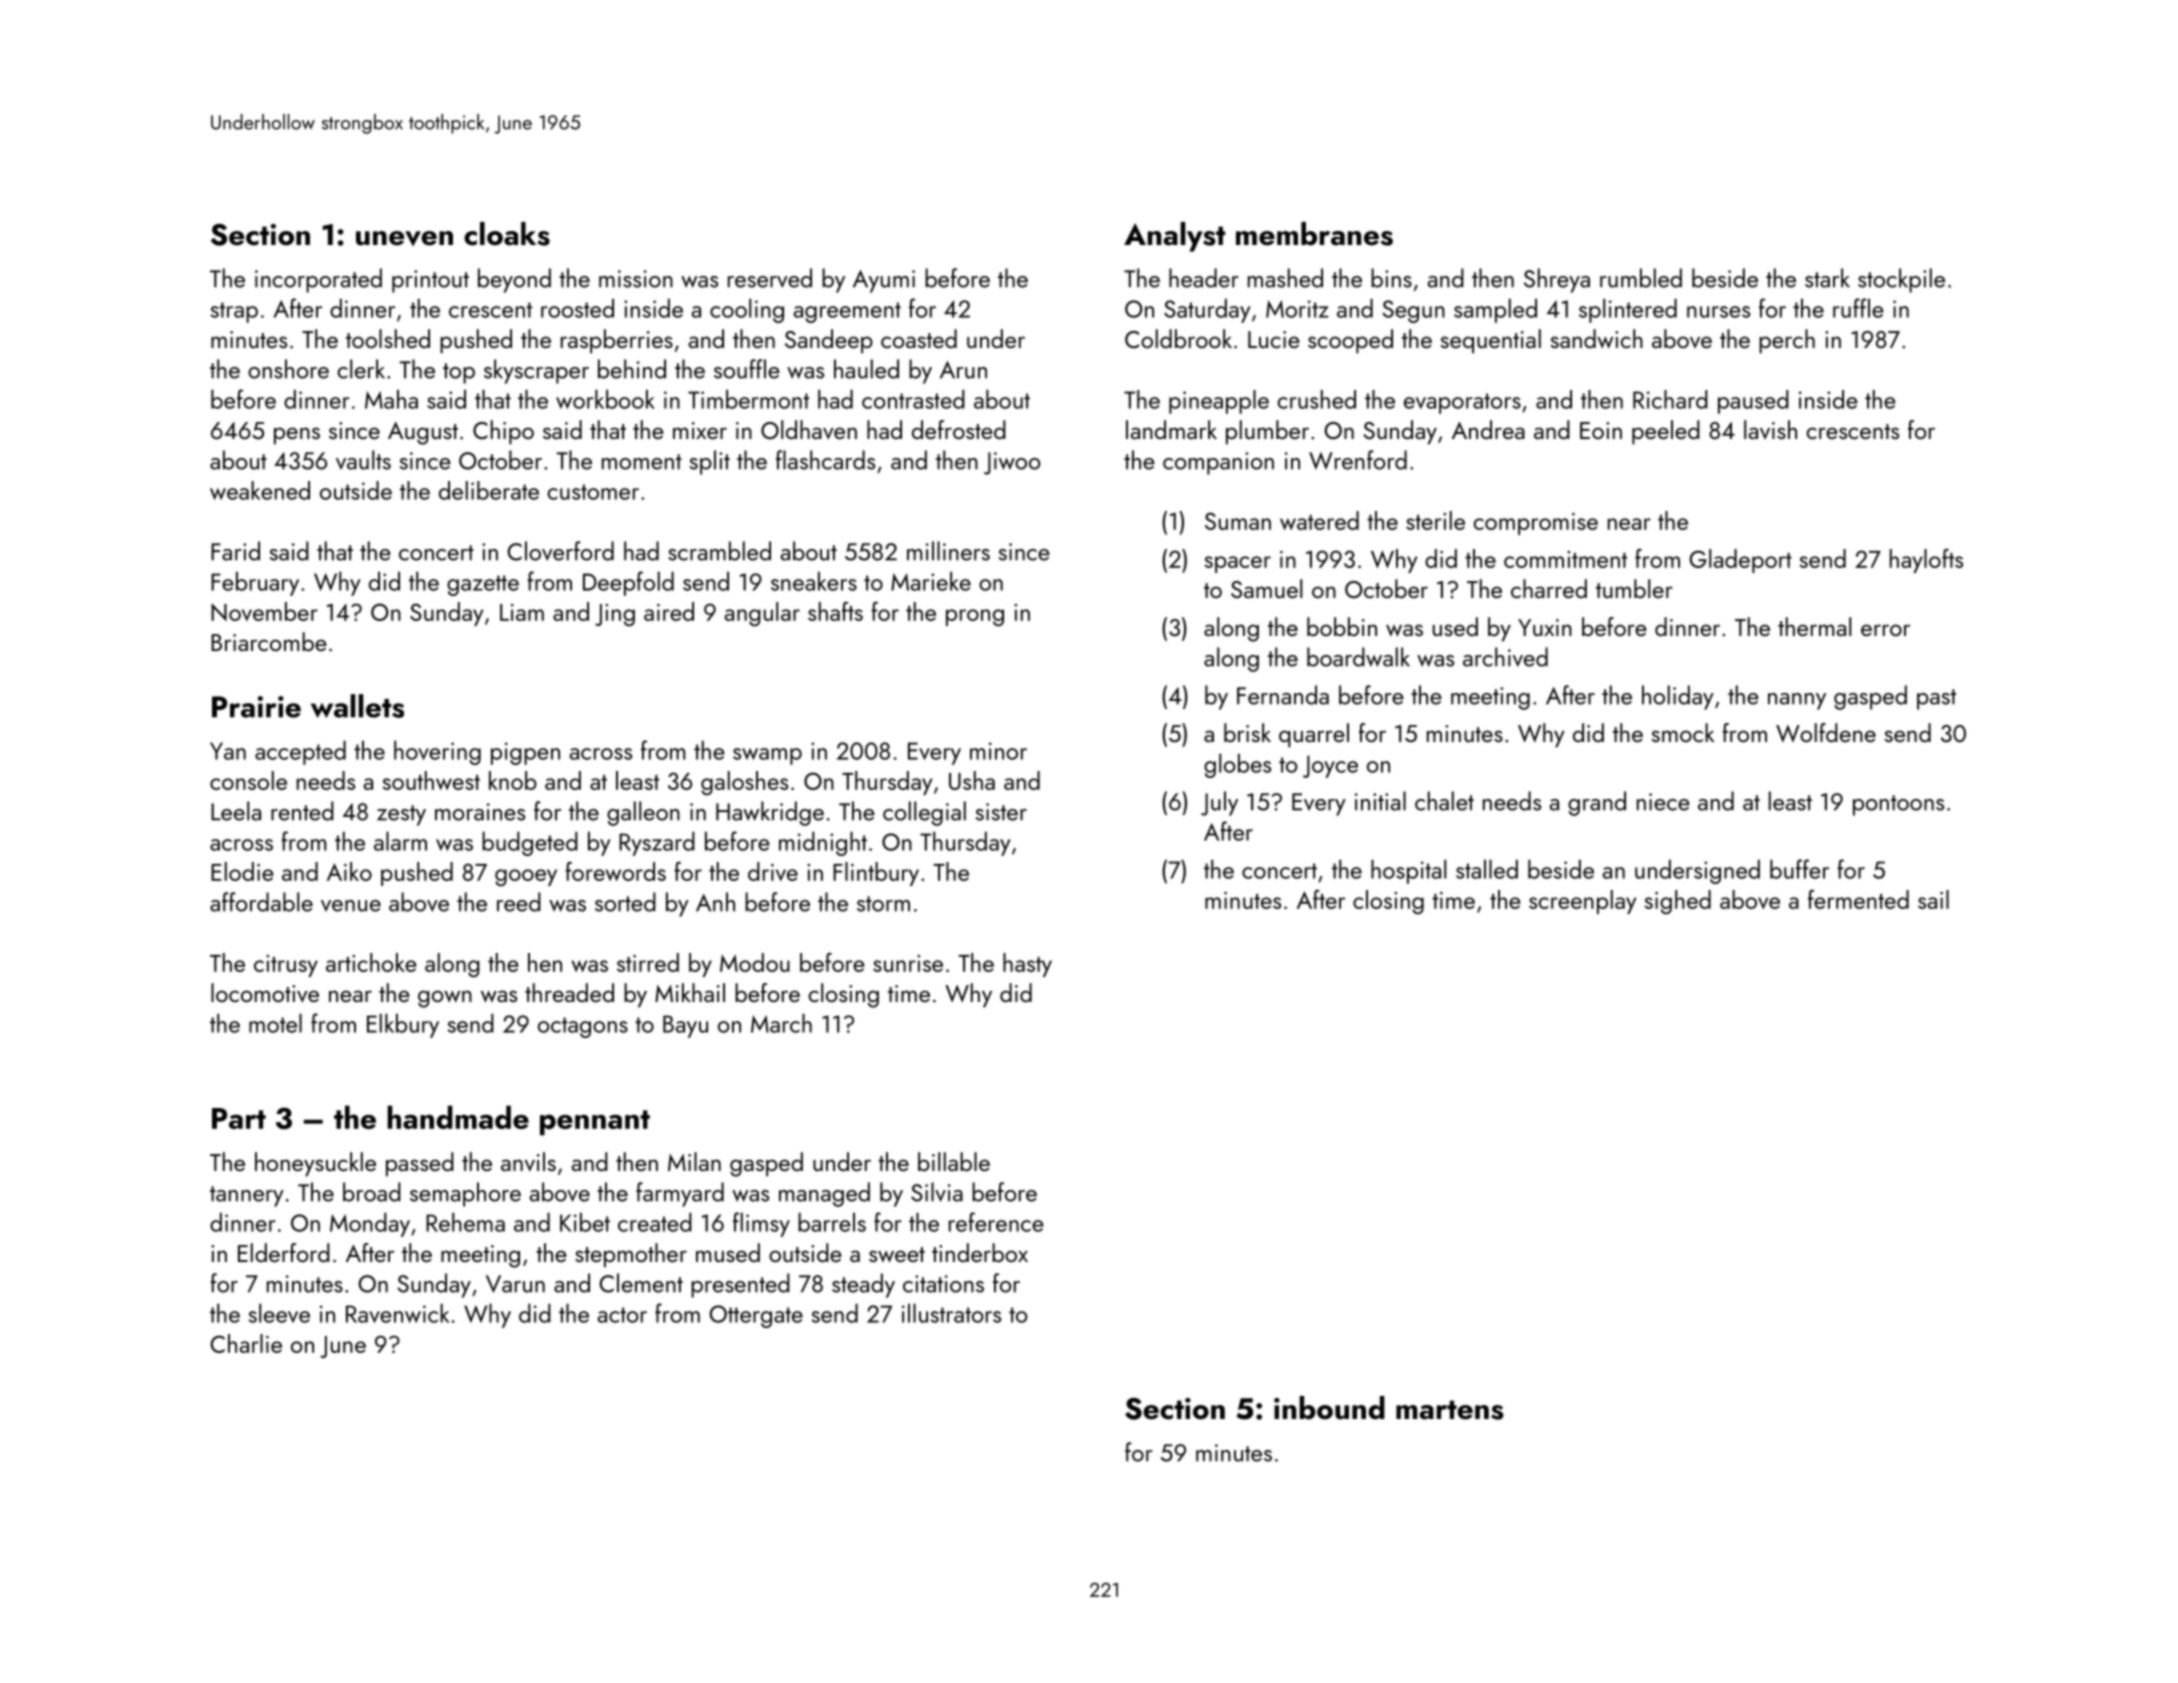 This document has height=1683, width=2178. I want to click on billable, so click(954, 1161).
